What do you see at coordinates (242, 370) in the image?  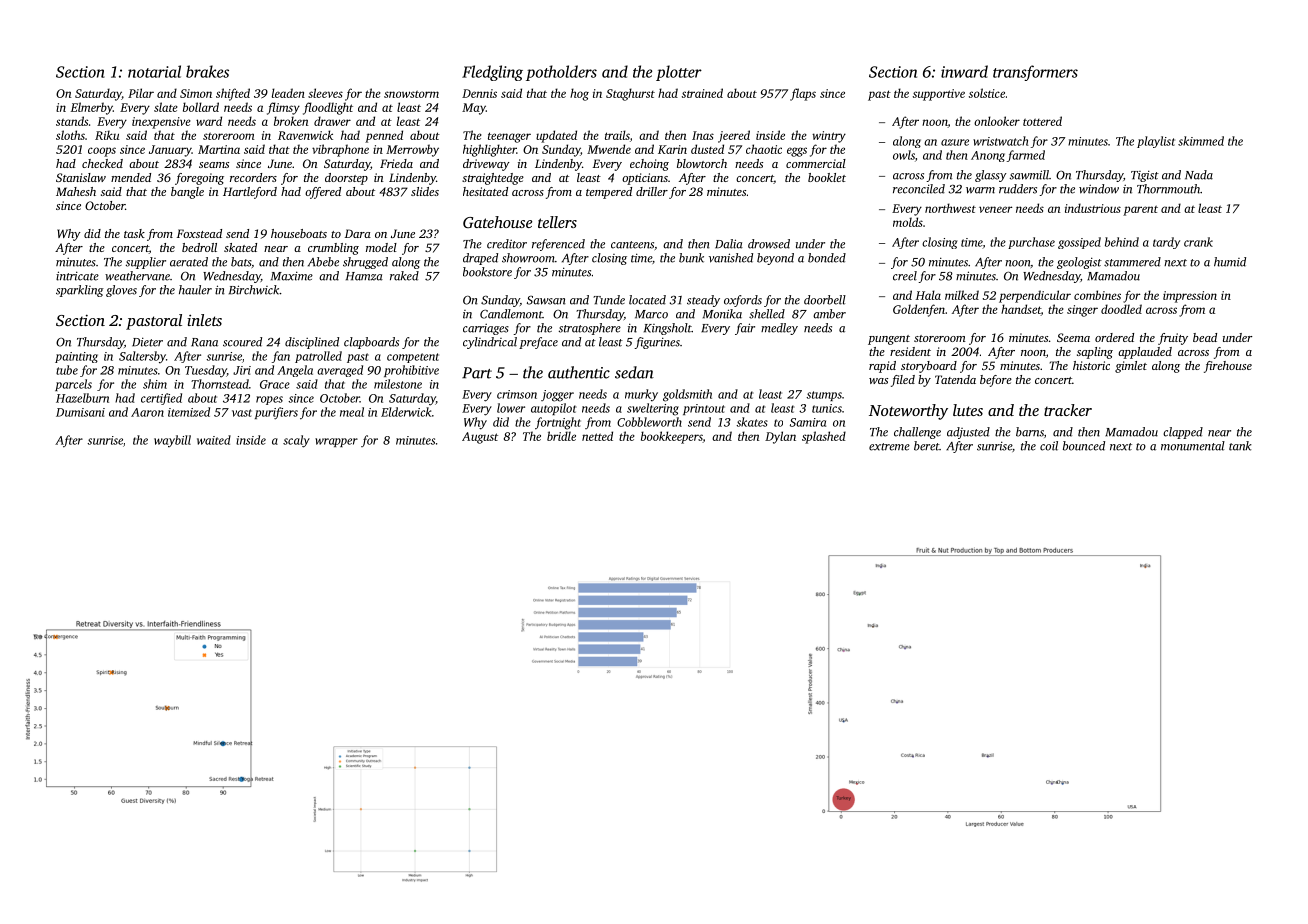 I see `Jiri` at bounding box center [242, 370].
